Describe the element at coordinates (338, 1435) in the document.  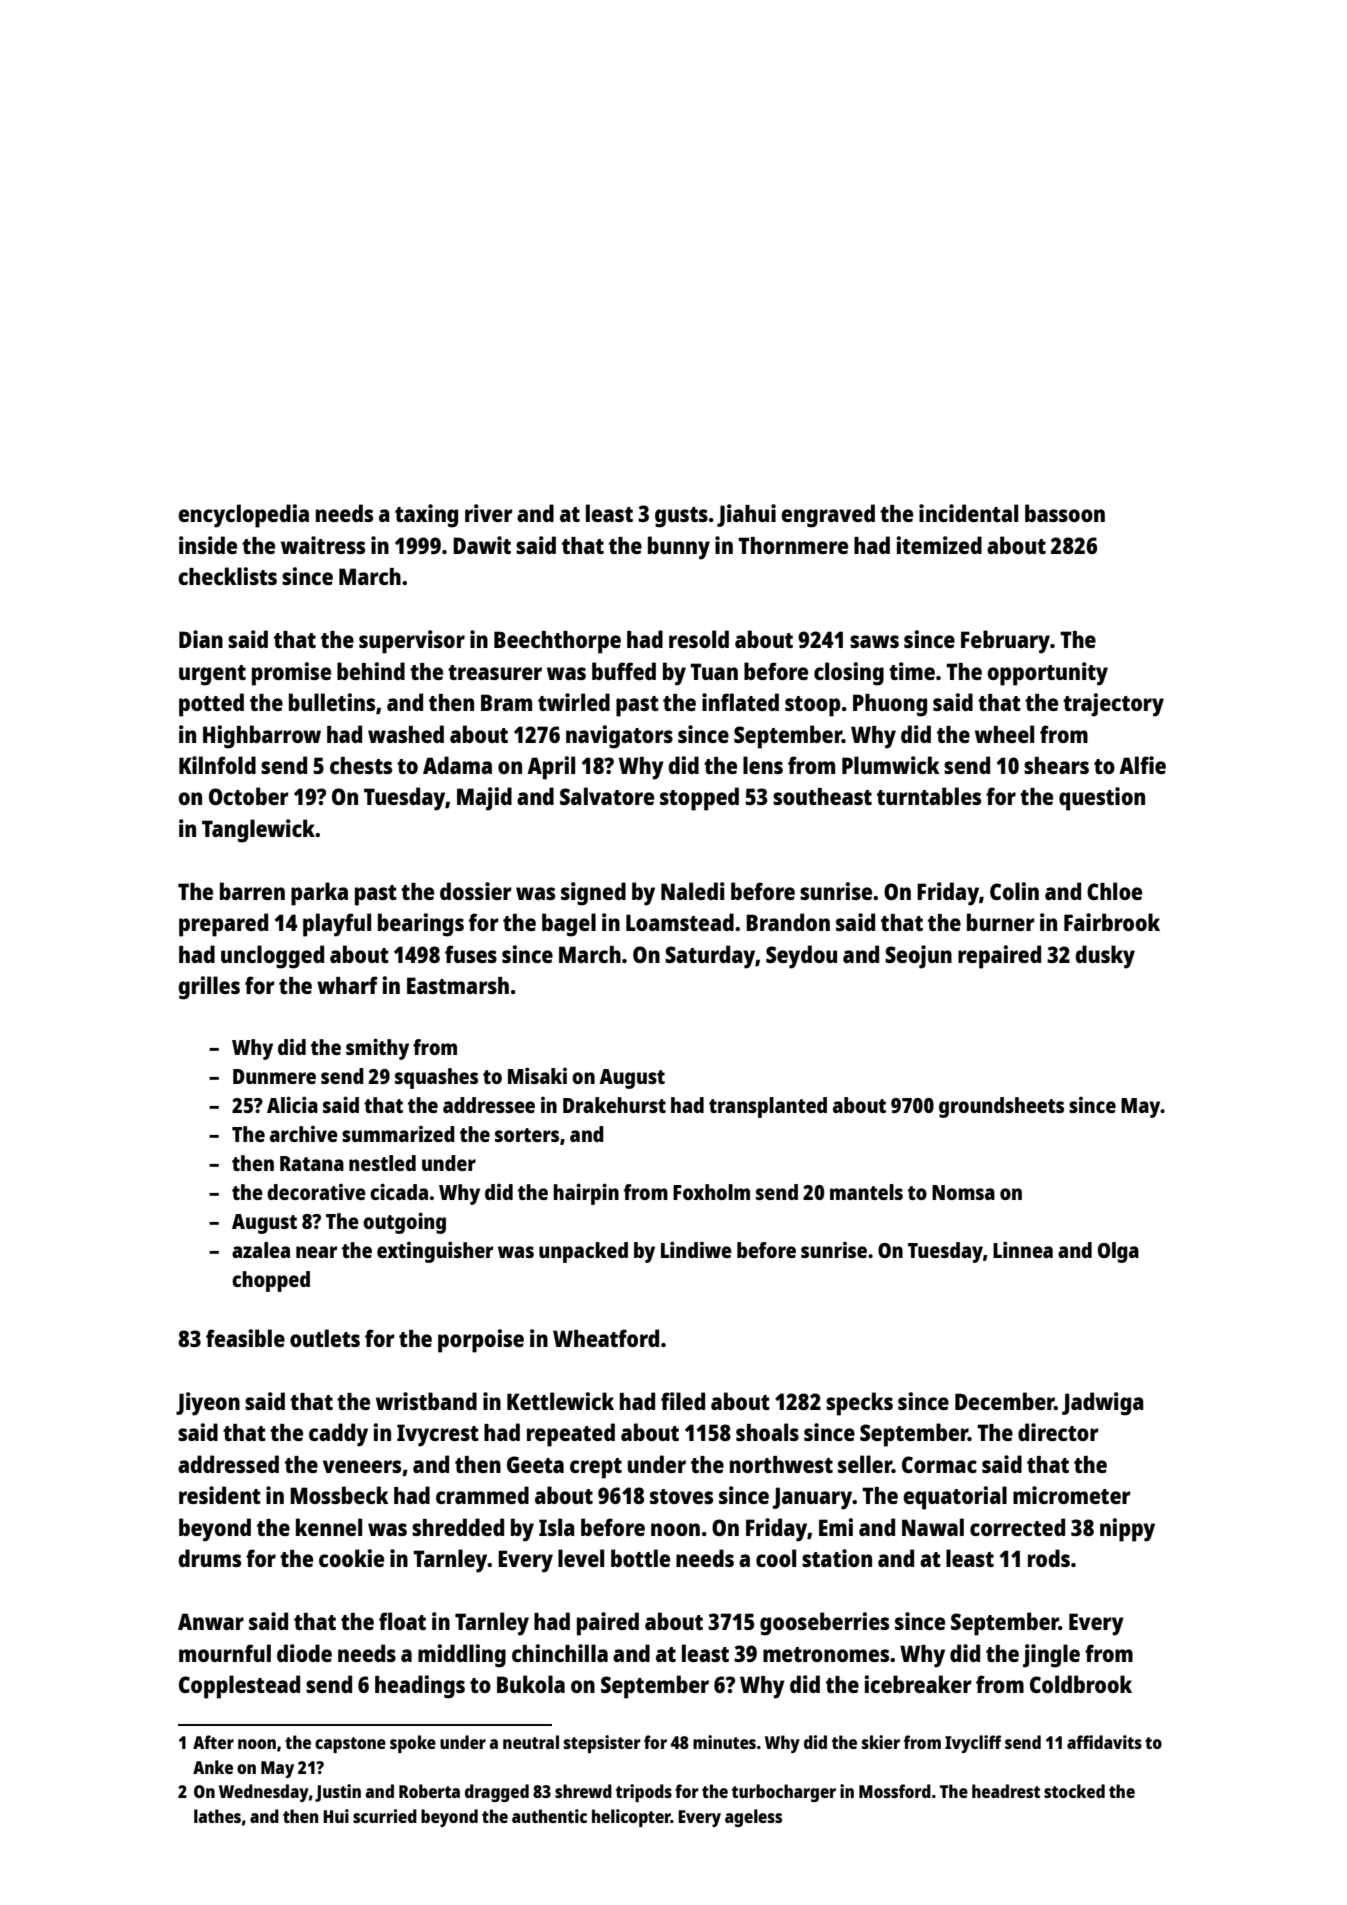
I see `caddy` at that location.
